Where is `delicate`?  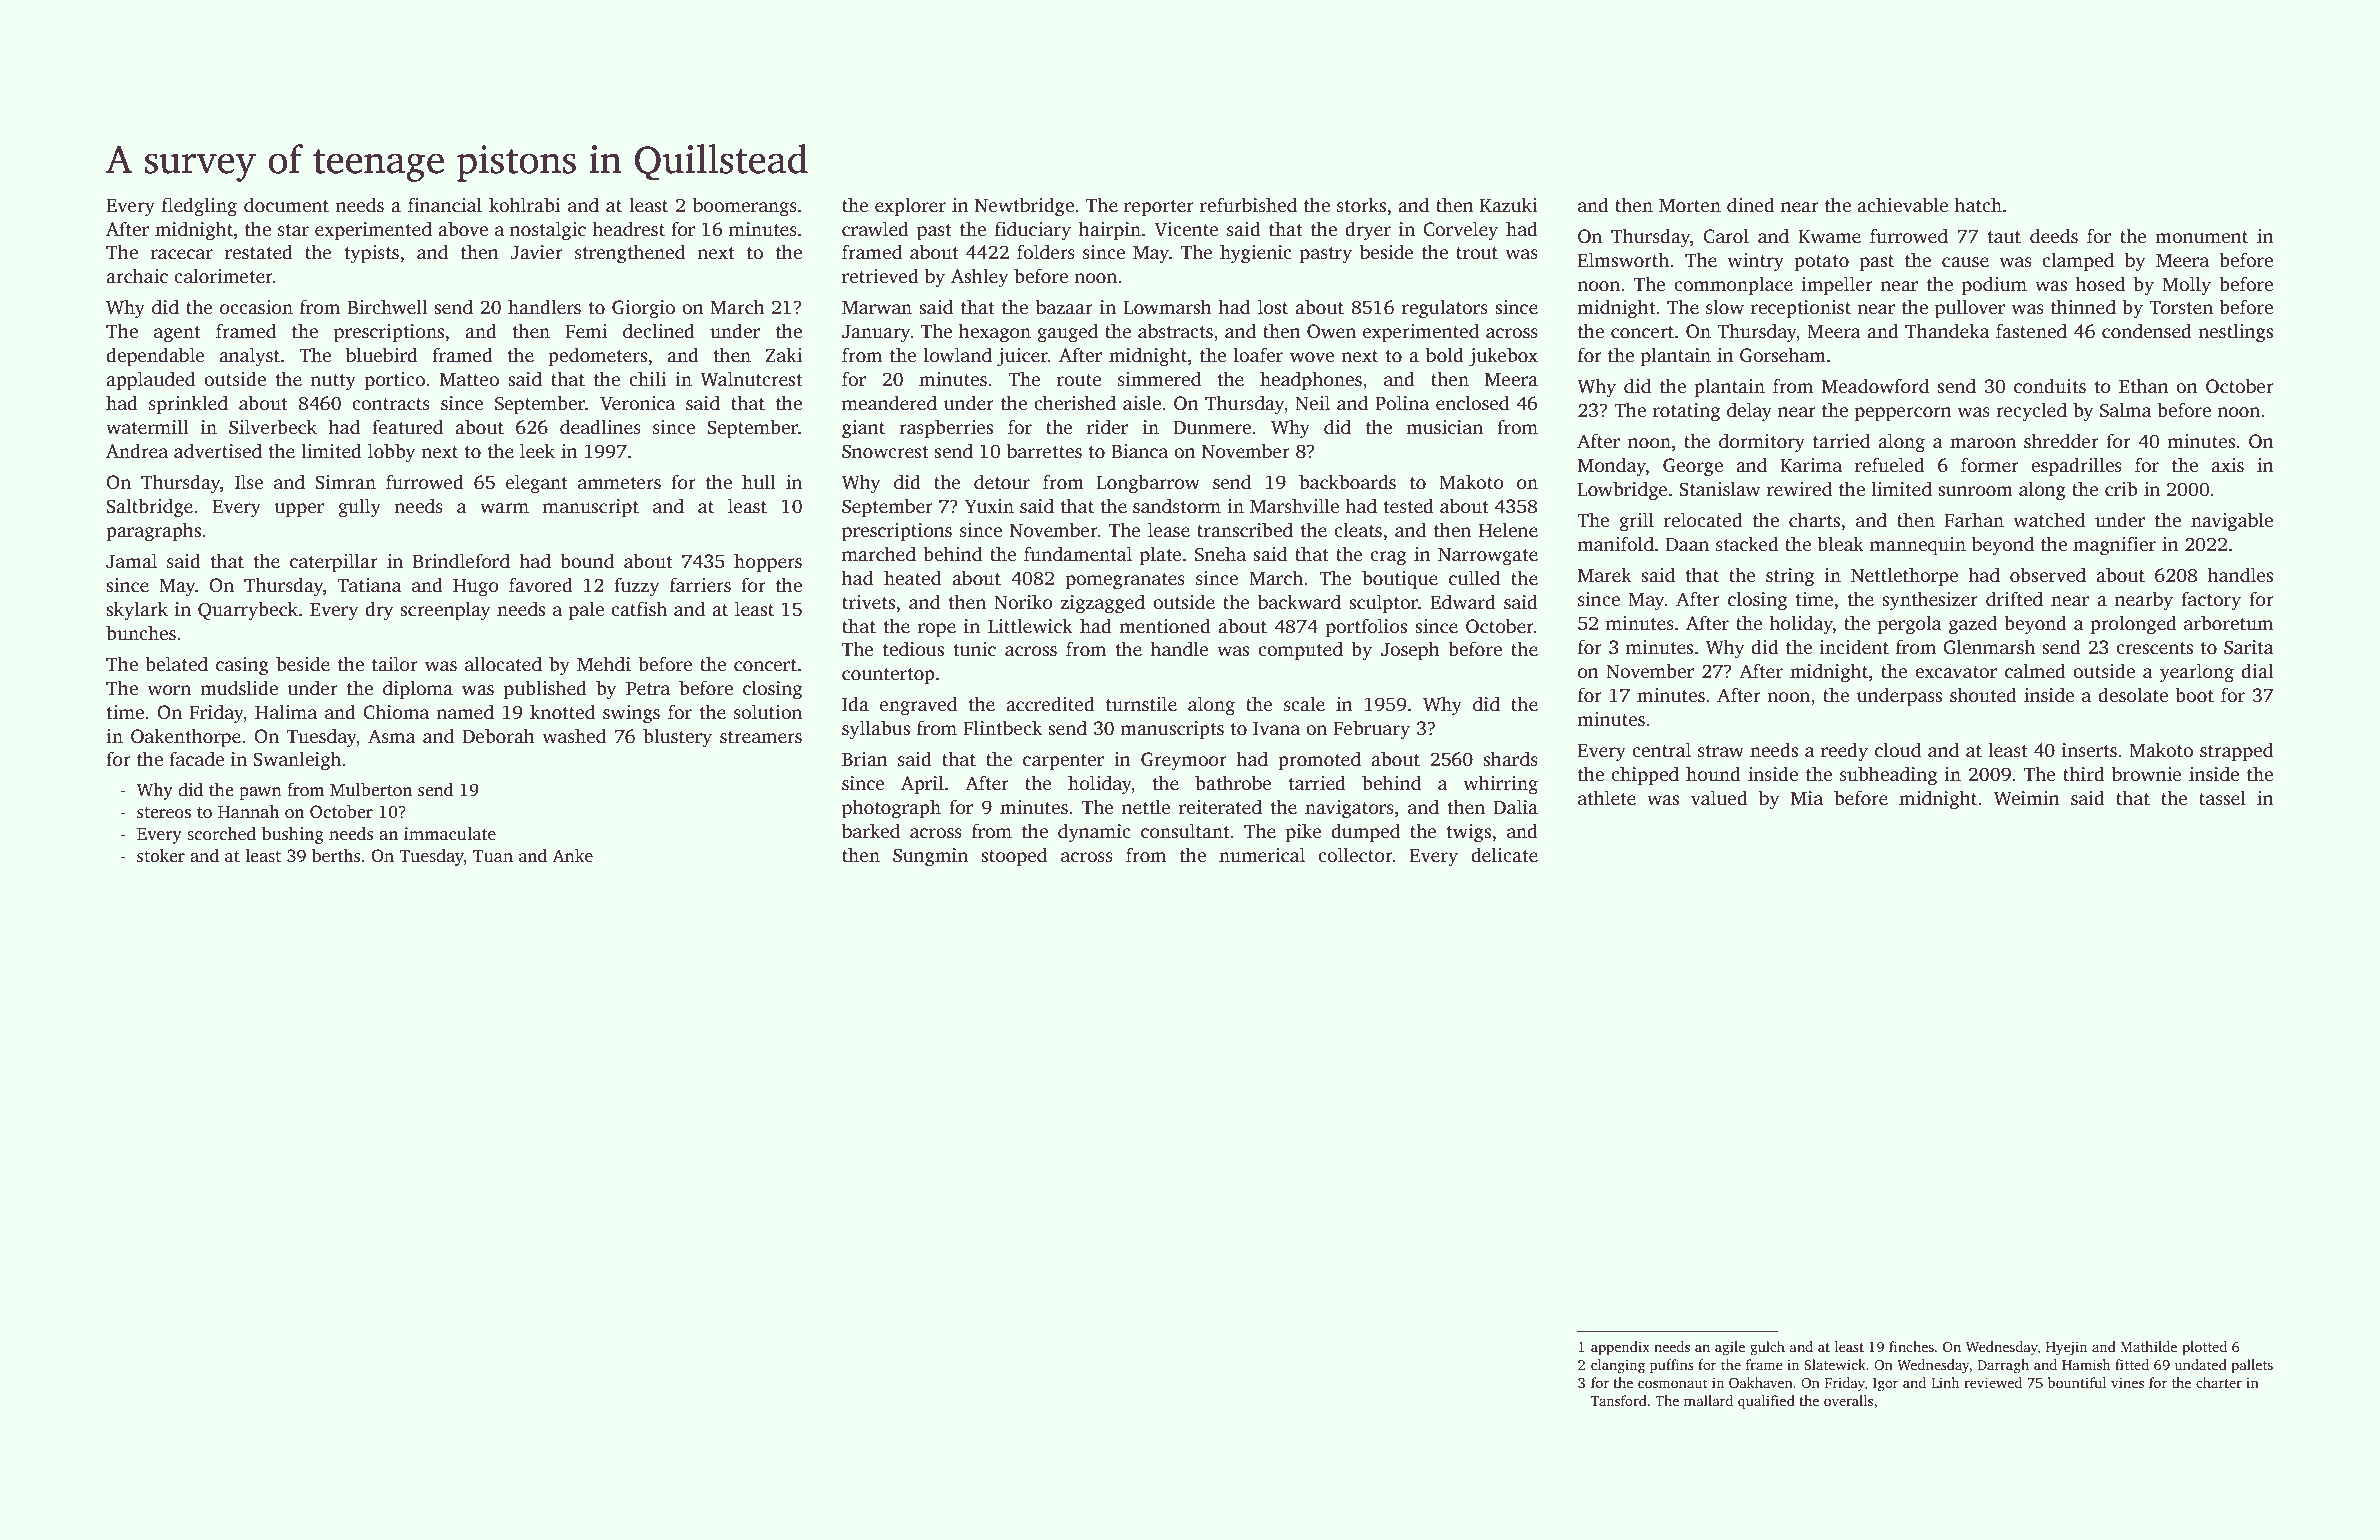 delicate is located at coordinates (1504, 855).
